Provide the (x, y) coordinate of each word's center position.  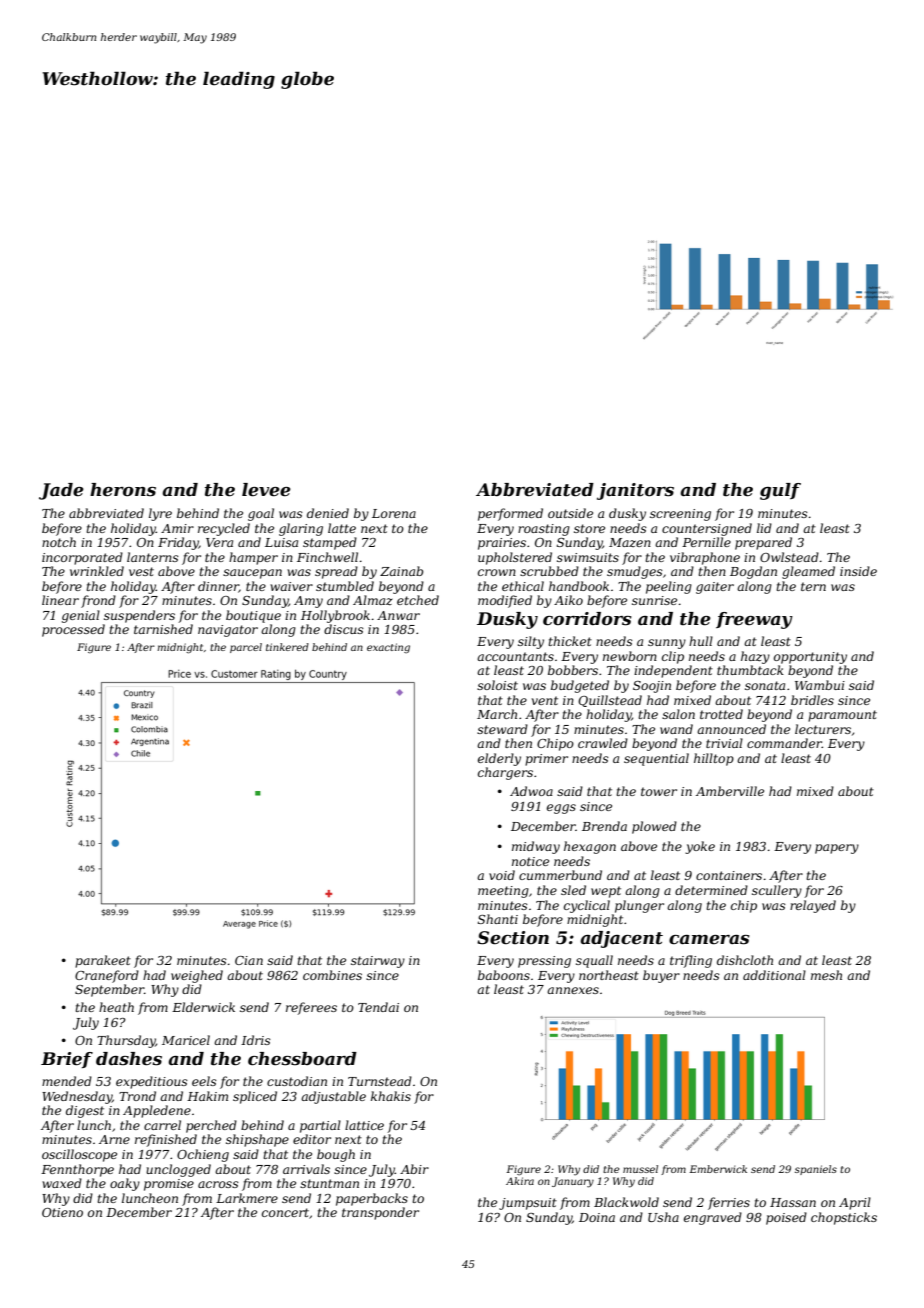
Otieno (62, 1212)
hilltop (714, 759)
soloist (497, 685)
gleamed (808, 572)
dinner (218, 587)
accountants (515, 656)
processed (73, 630)
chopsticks (844, 1218)
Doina (597, 1217)
